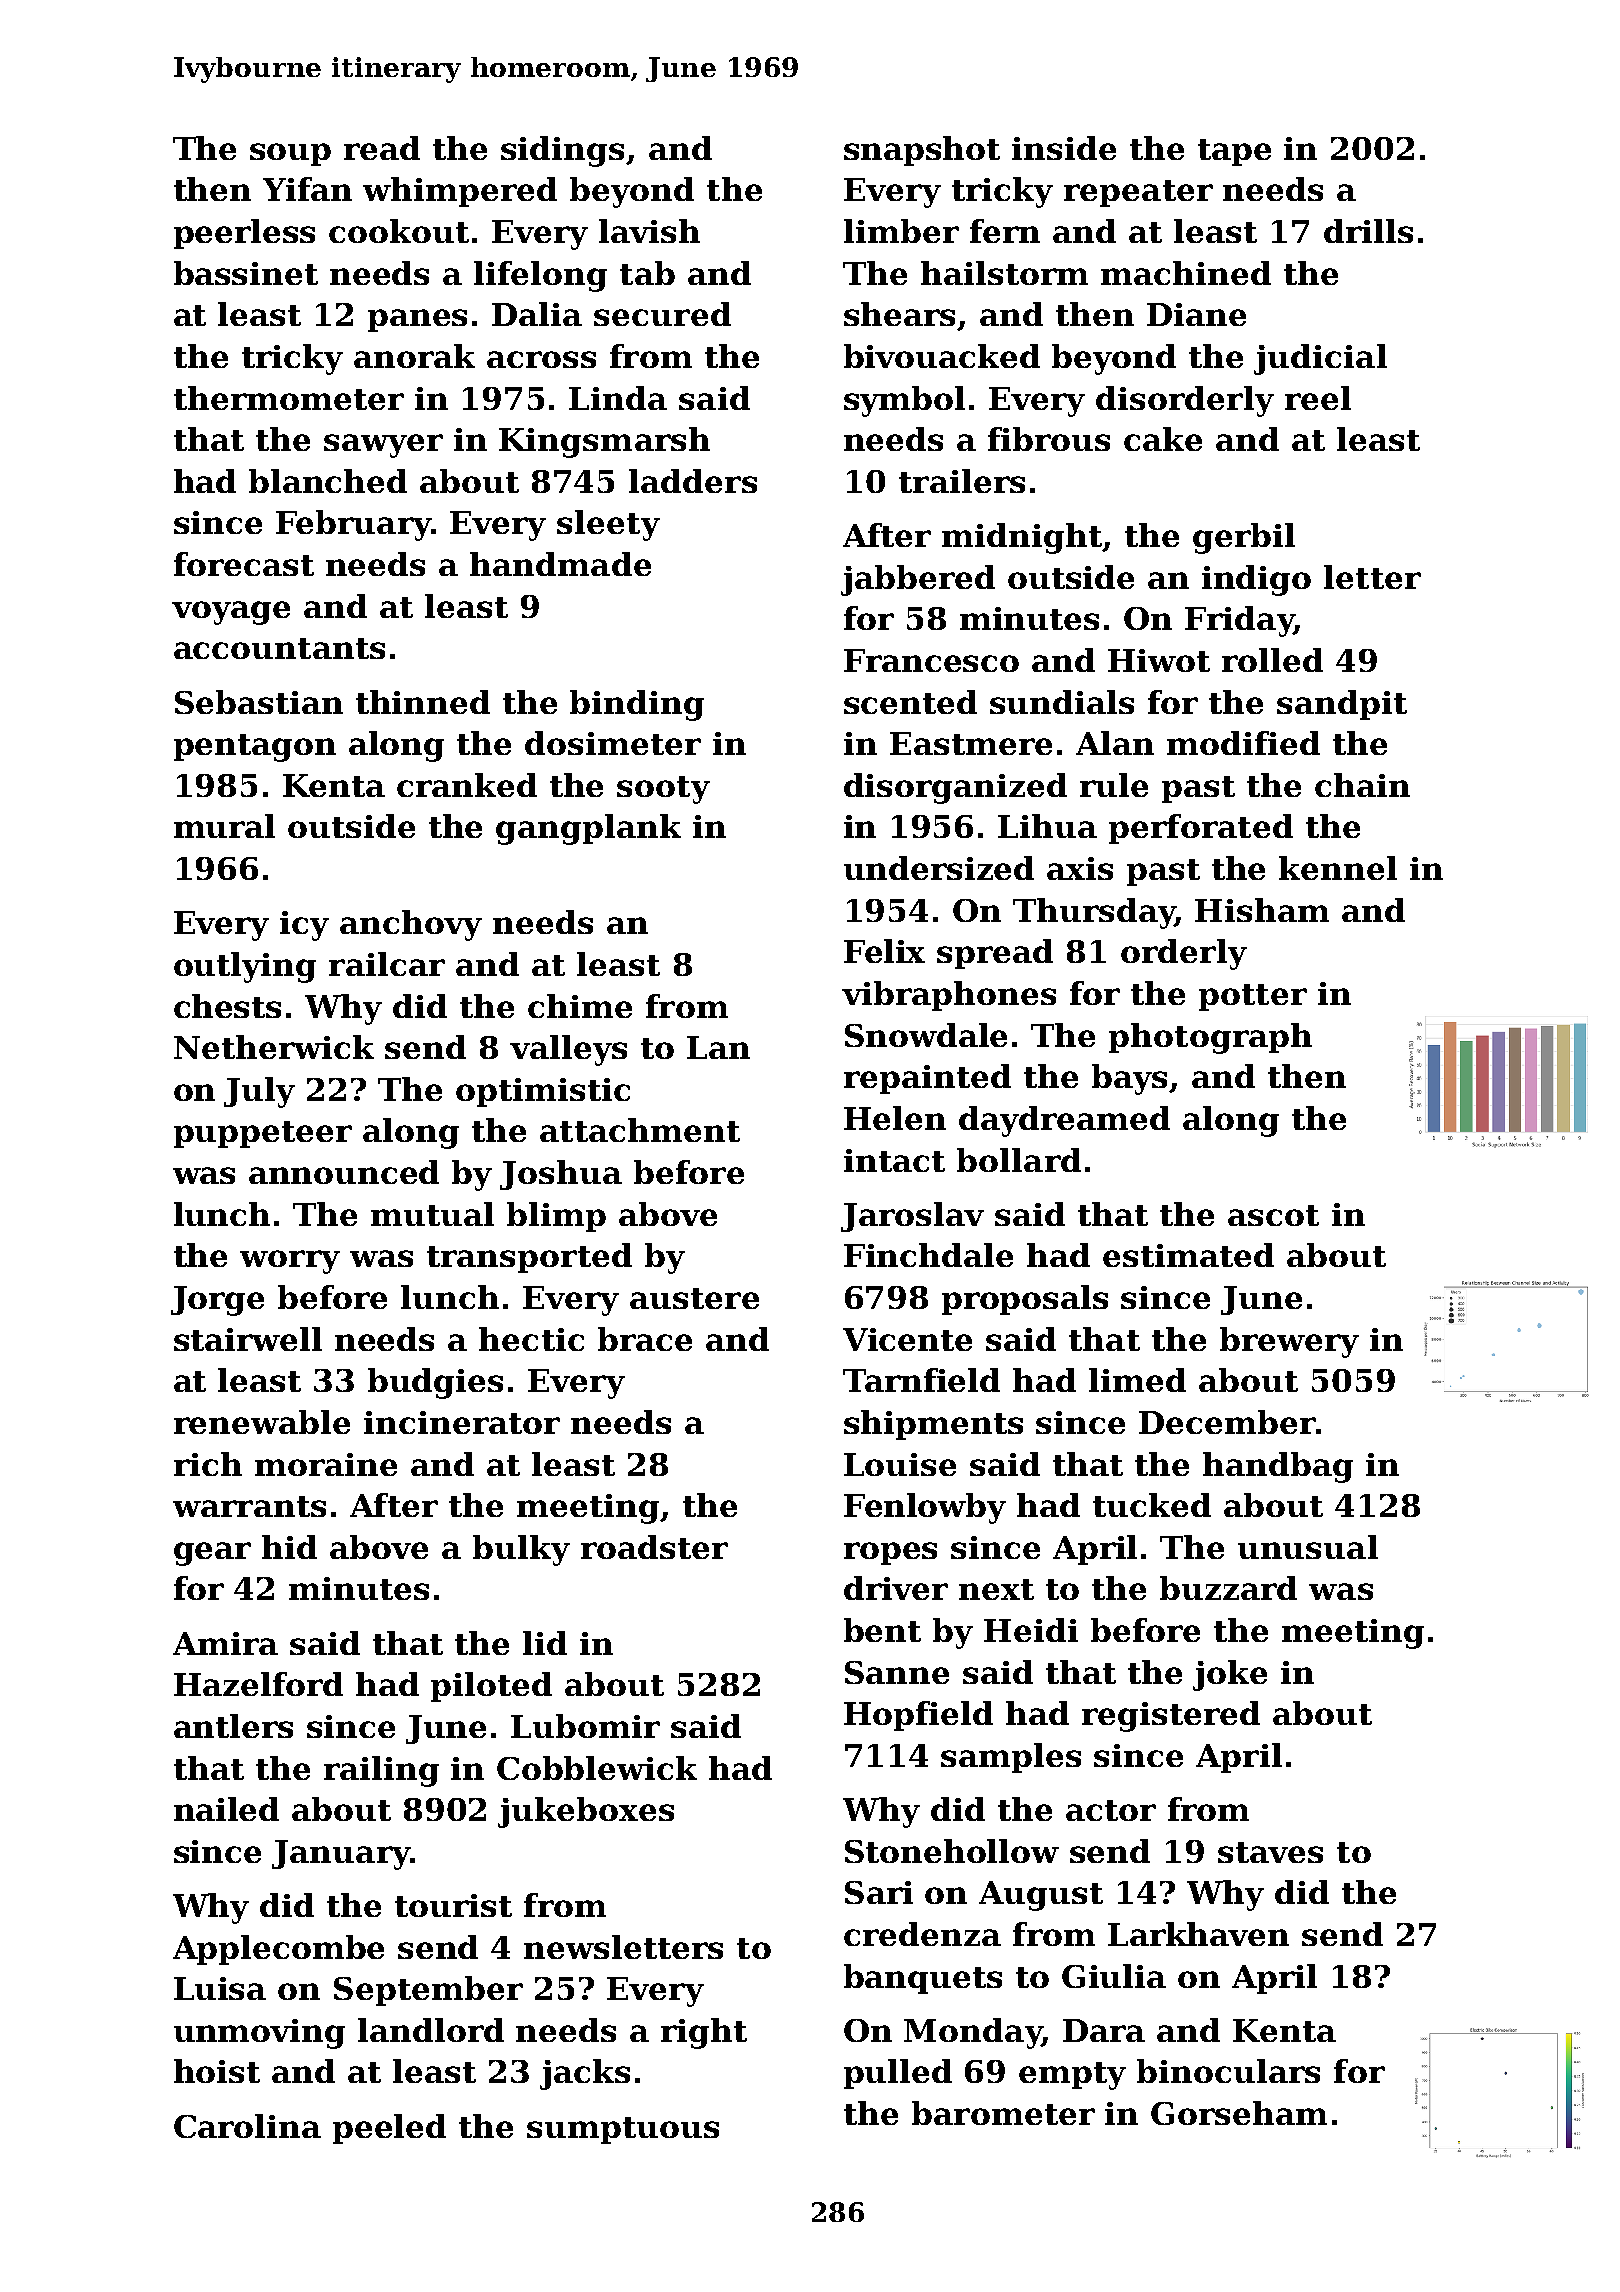 Image resolution: width=1620 pixels, height=2292 pixels. I want to click on sidings, so click(562, 151).
